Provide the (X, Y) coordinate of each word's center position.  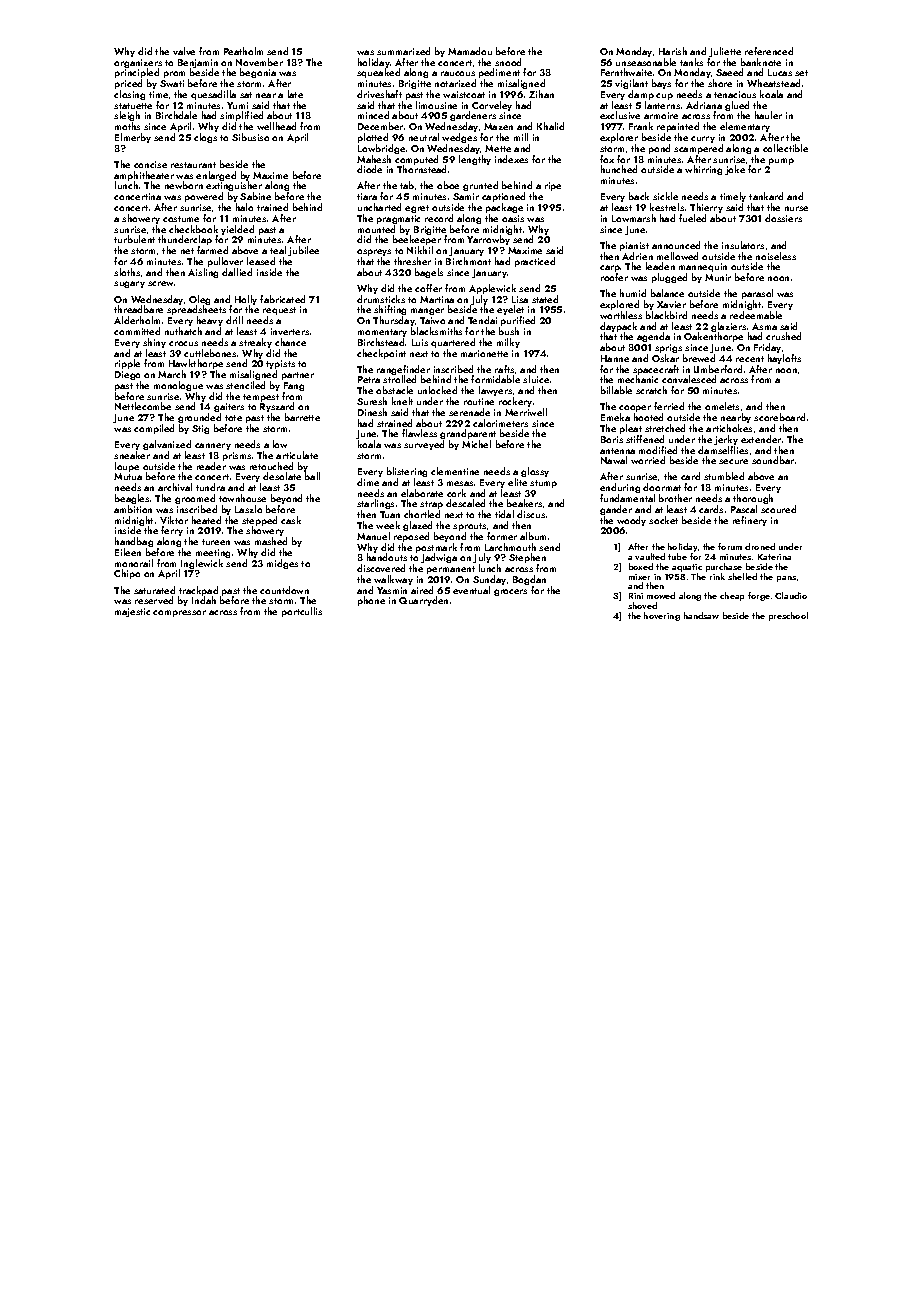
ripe (553, 186)
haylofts (784, 359)
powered (204, 197)
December (380, 126)
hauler (768, 115)
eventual (471, 590)
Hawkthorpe (196, 364)
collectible (785, 148)
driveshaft (379, 94)
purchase (724, 567)
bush (509, 331)
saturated (154, 590)
